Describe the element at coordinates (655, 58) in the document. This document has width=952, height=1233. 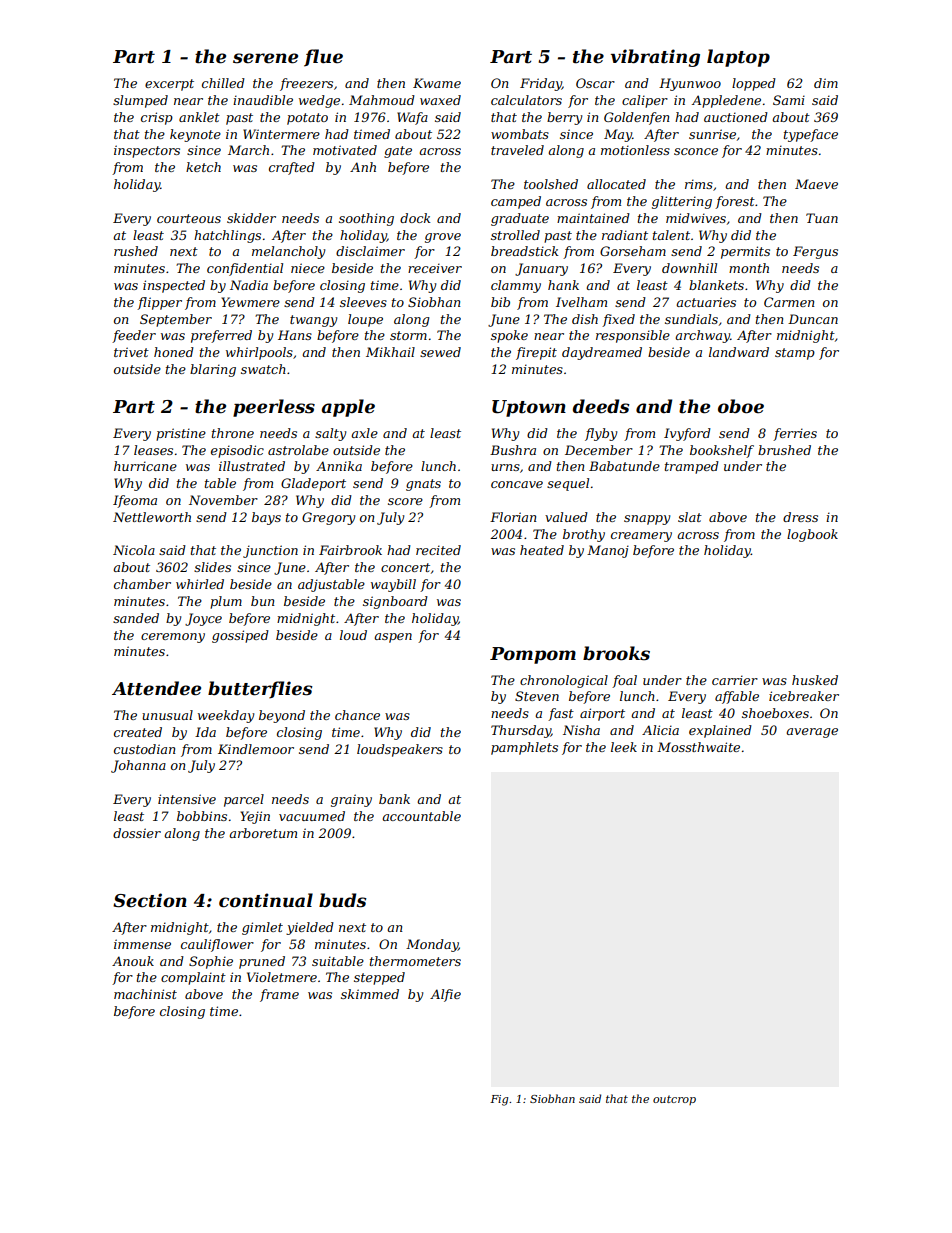
I see `vibrating` at that location.
